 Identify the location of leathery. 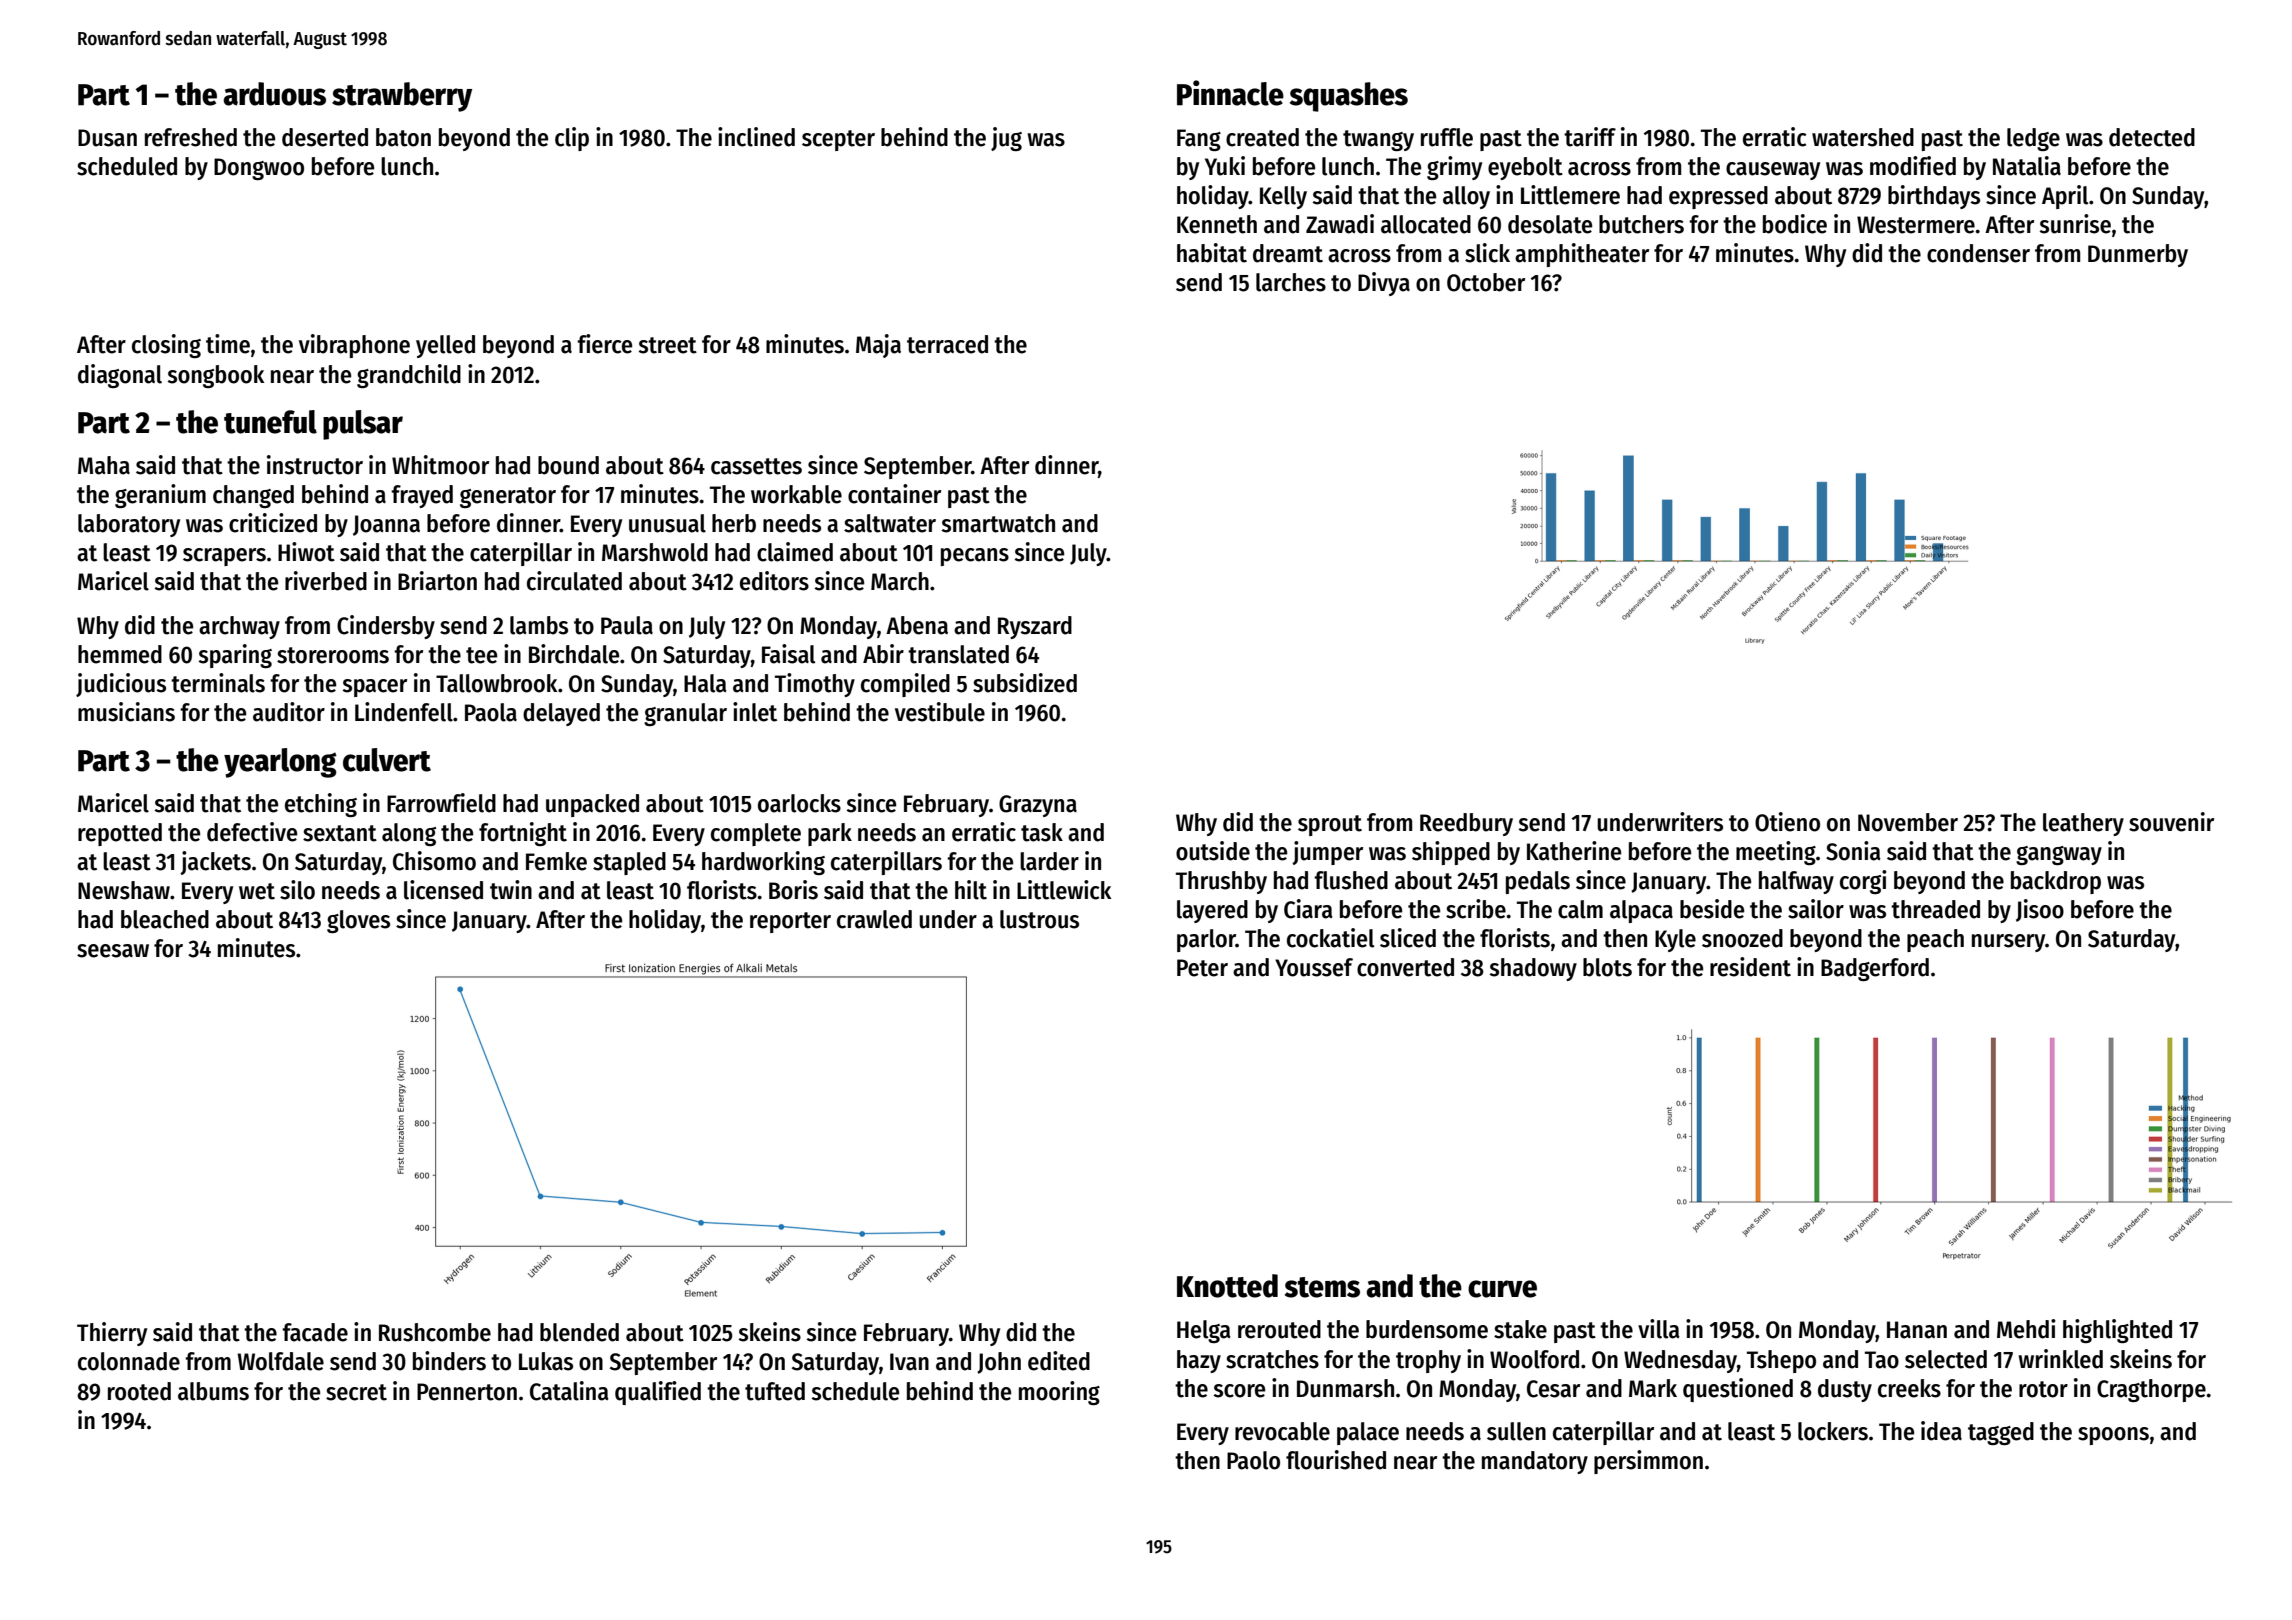
(2083, 824).
